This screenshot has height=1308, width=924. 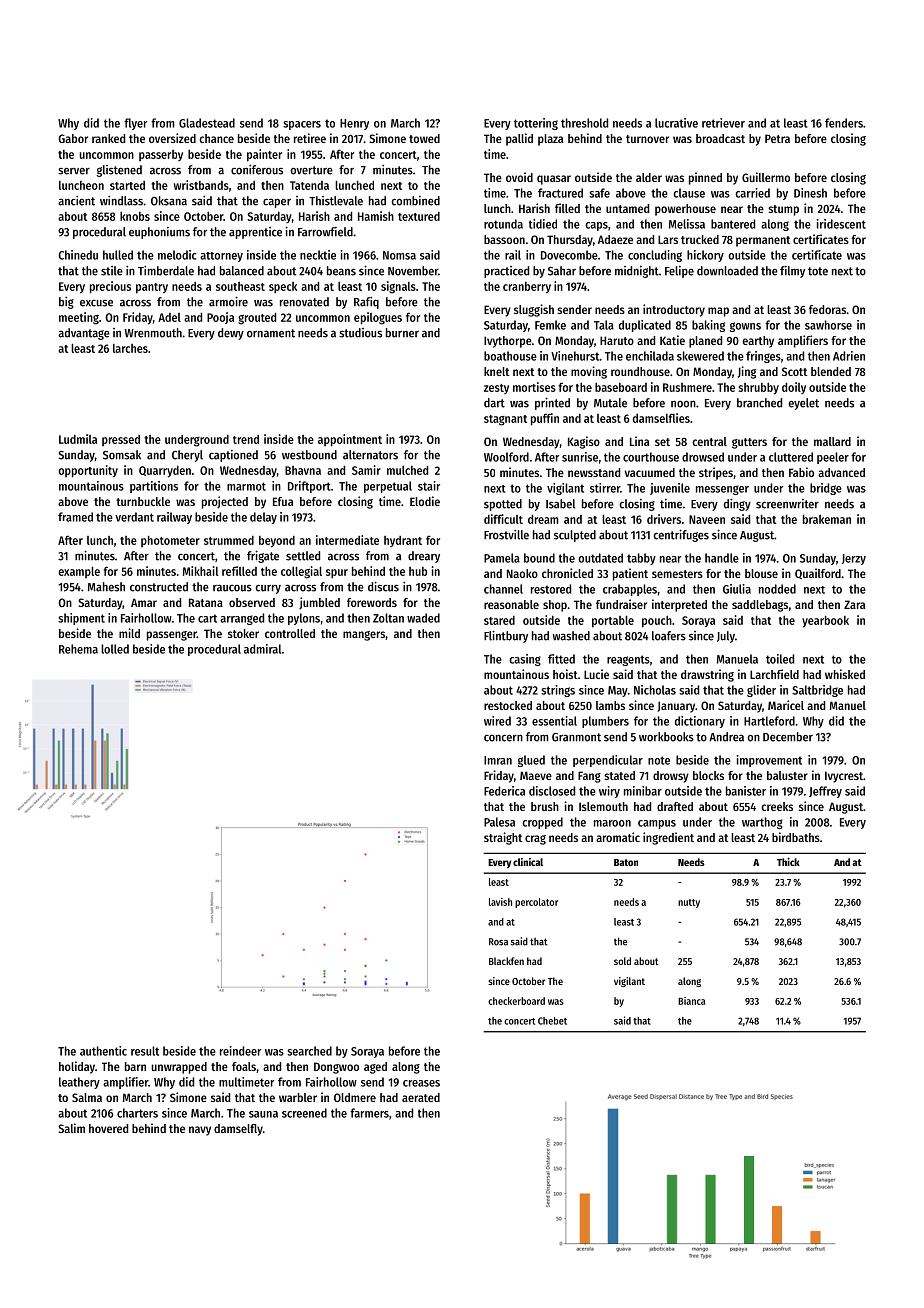 I want to click on Bianca, so click(x=692, y=1001).
